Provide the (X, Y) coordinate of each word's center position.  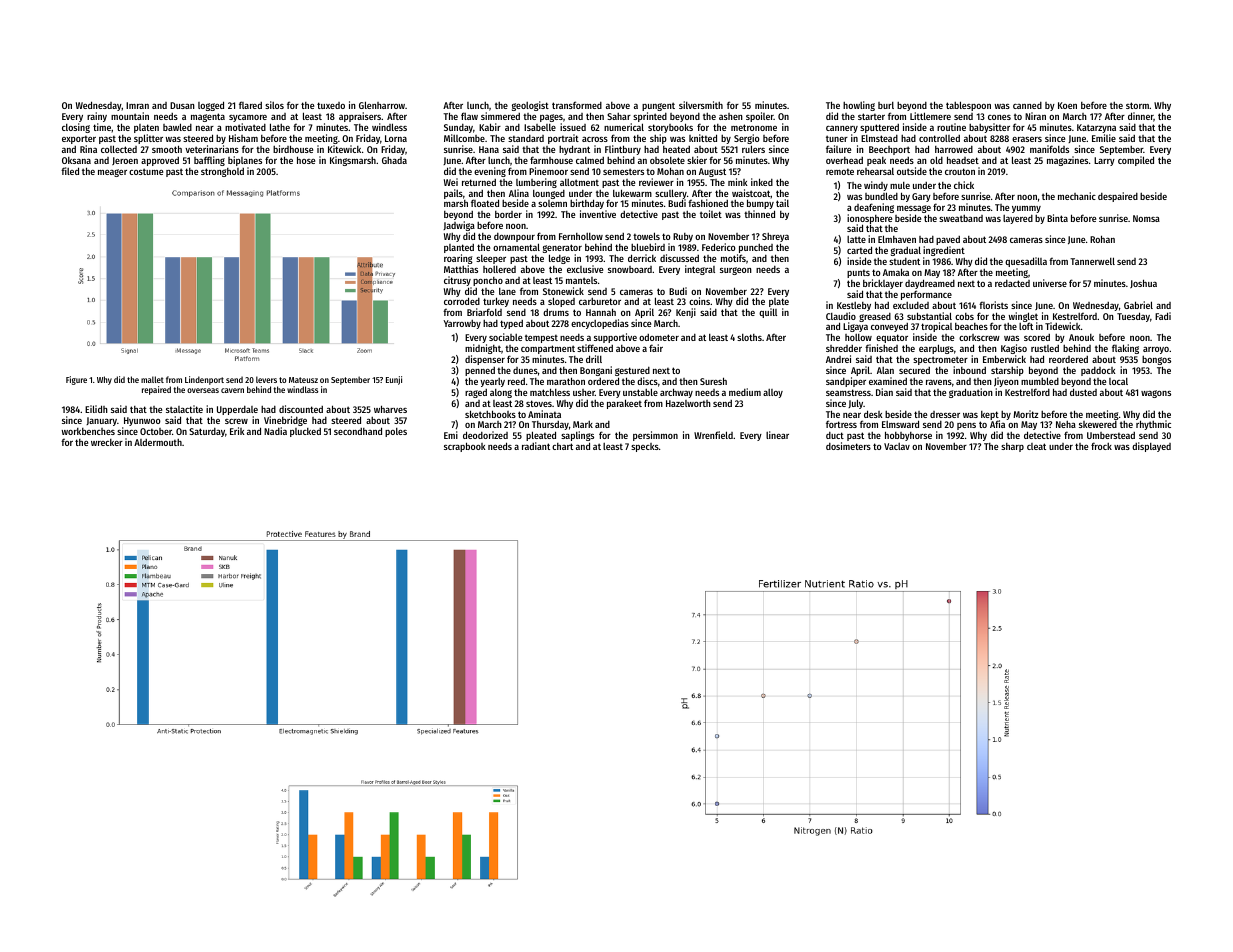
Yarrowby (462, 324)
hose (306, 160)
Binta (1057, 218)
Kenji (686, 313)
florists (993, 305)
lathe (280, 127)
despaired (1118, 197)
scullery (671, 194)
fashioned (708, 203)
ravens (939, 382)
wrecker (107, 442)
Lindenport (204, 380)
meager (112, 173)
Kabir (490, 127)
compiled (1136, 161)
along (501, 393)
